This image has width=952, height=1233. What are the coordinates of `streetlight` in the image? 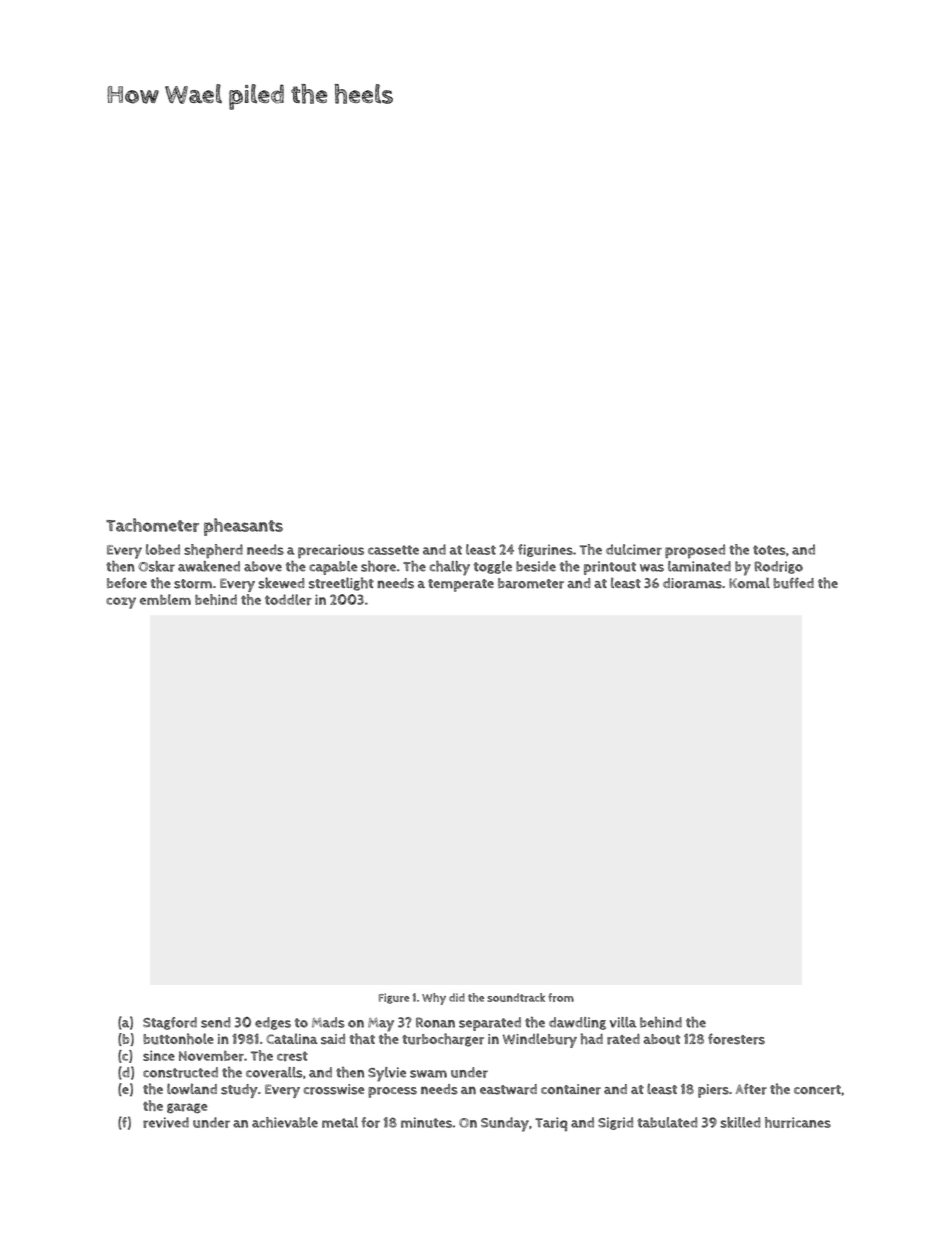 It's located at (341, 584).
